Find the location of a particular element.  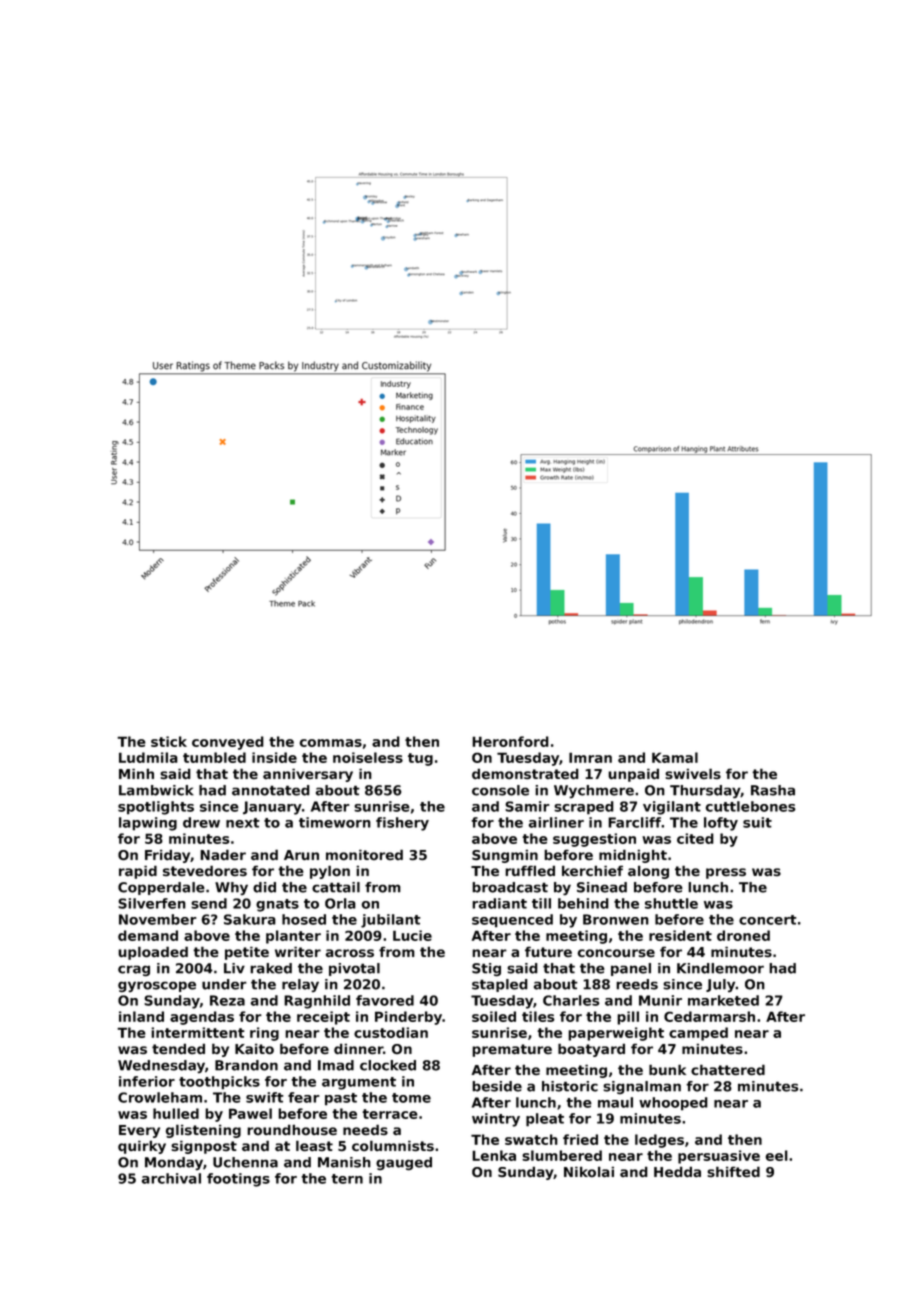

Kamal is located at coordinates (675, 757).
